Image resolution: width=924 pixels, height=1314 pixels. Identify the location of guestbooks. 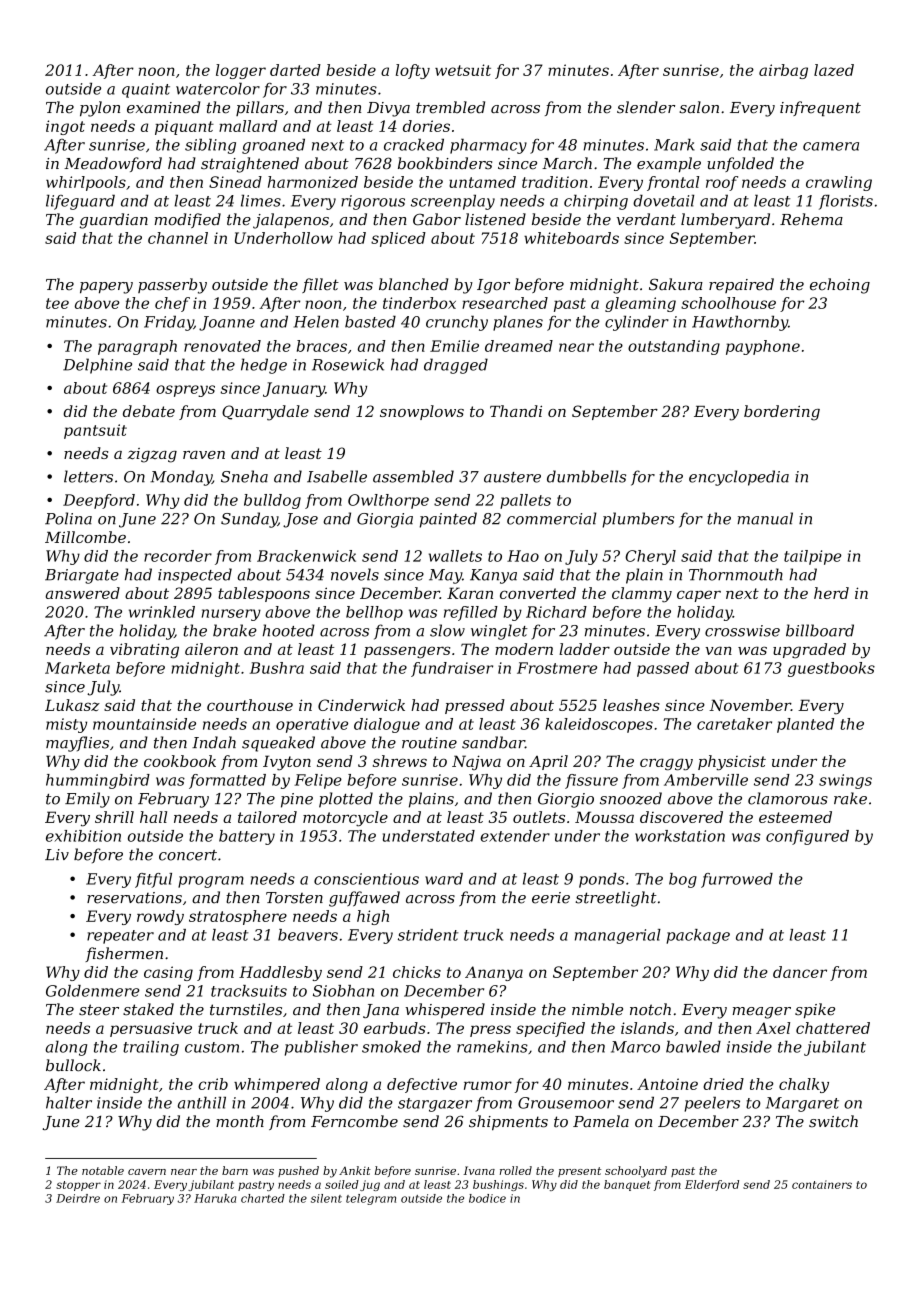
(831, 669).
